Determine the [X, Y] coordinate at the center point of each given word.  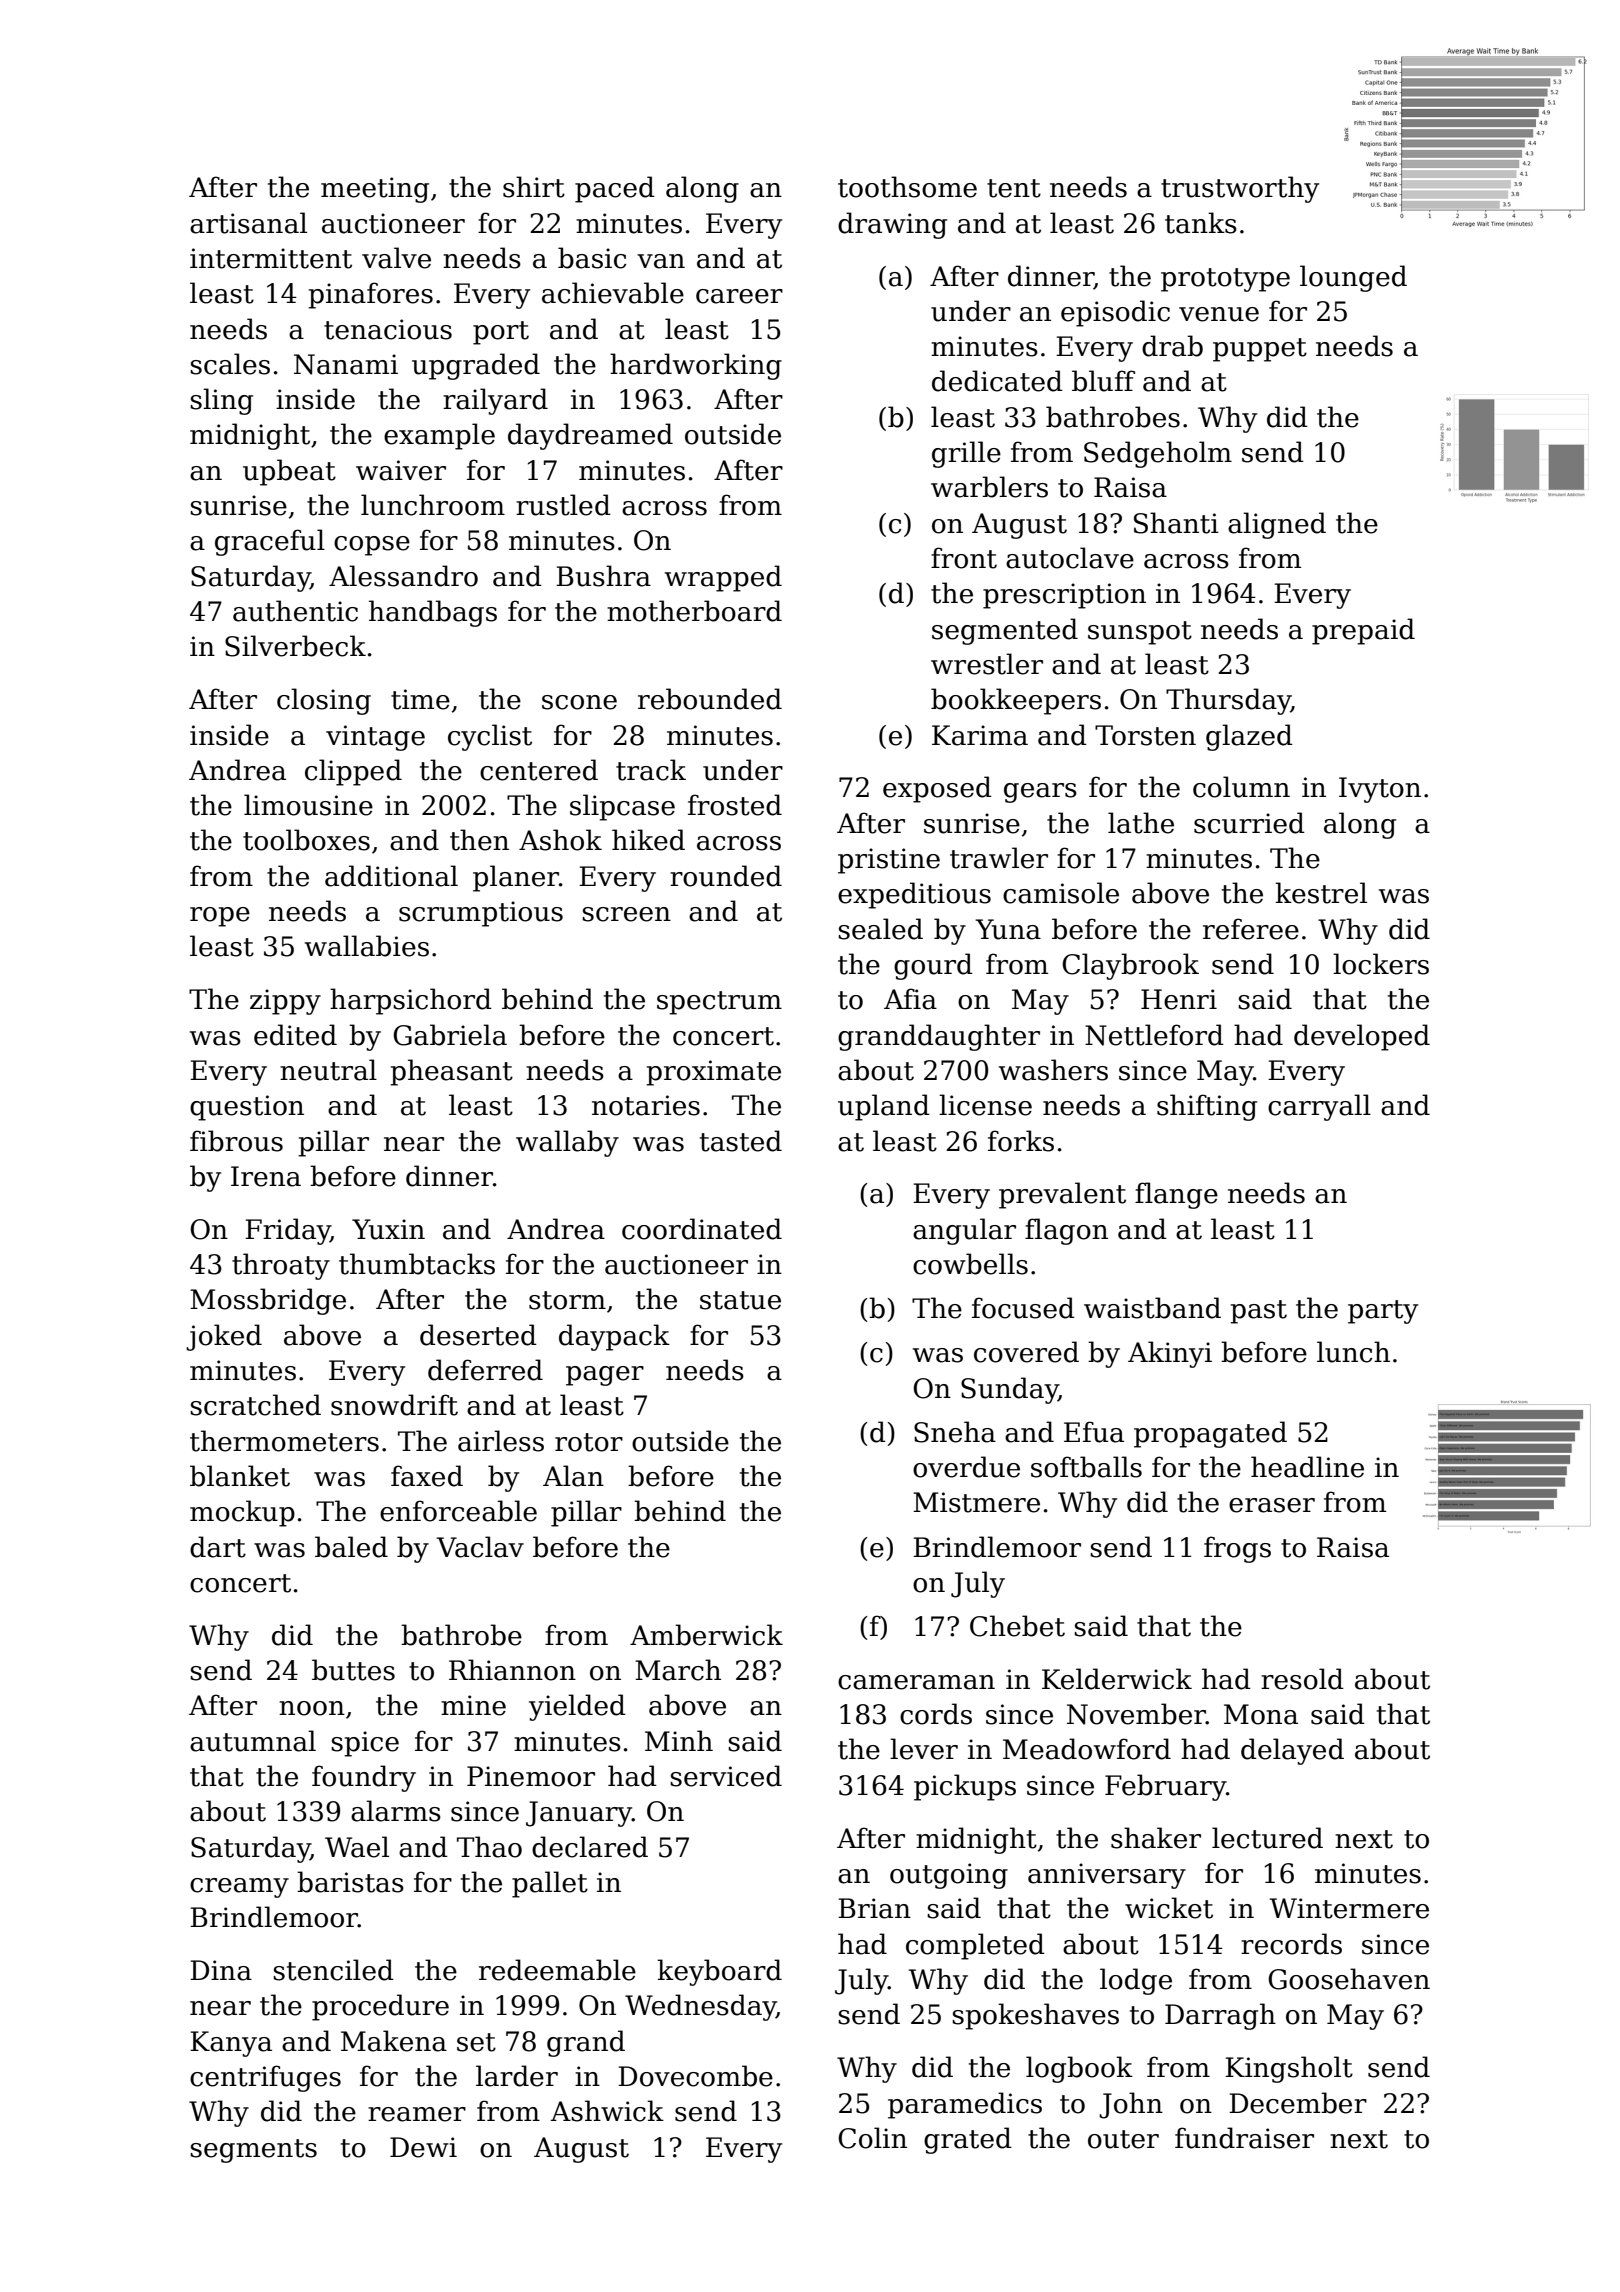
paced [615, 189]
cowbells [970, 1264]
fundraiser [1244, 2138]
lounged [1353, 278]
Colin [872, 2138]
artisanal [248, 223]
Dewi [423, 2147]
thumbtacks [417, 1264]
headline [1307, 1467]
